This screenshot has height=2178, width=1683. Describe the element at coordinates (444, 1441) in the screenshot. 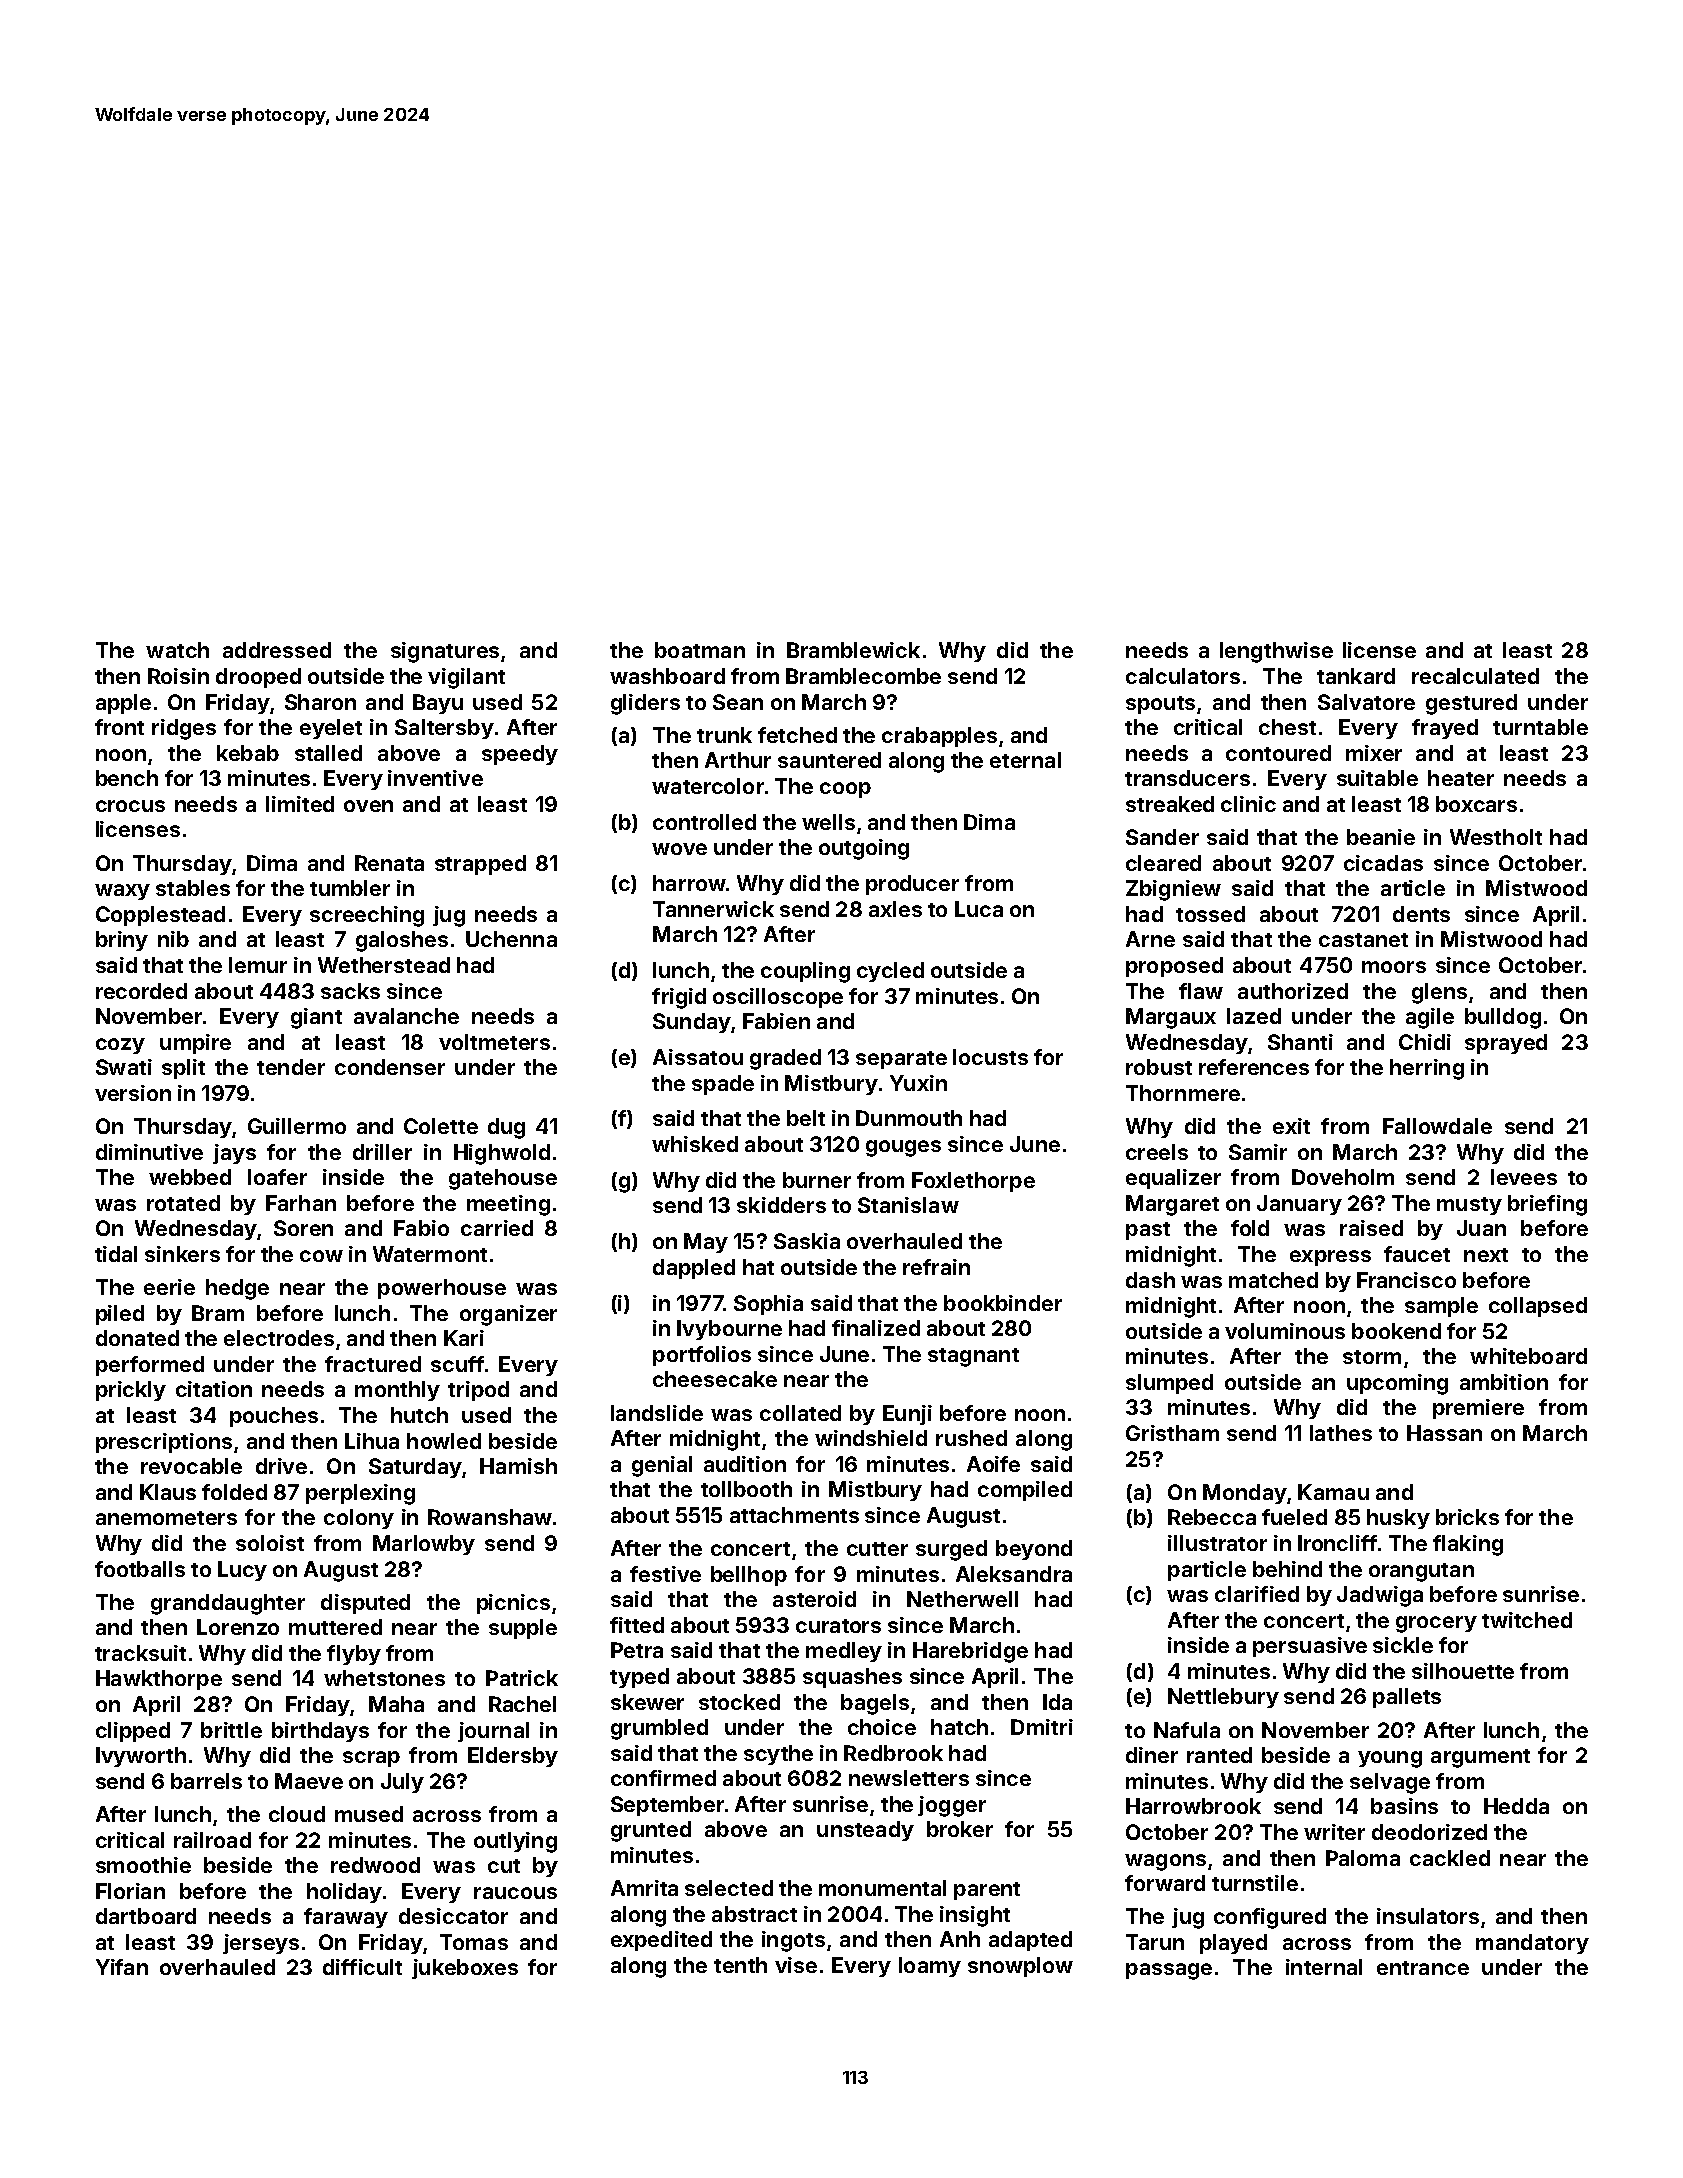

I see `howled` at that location.
